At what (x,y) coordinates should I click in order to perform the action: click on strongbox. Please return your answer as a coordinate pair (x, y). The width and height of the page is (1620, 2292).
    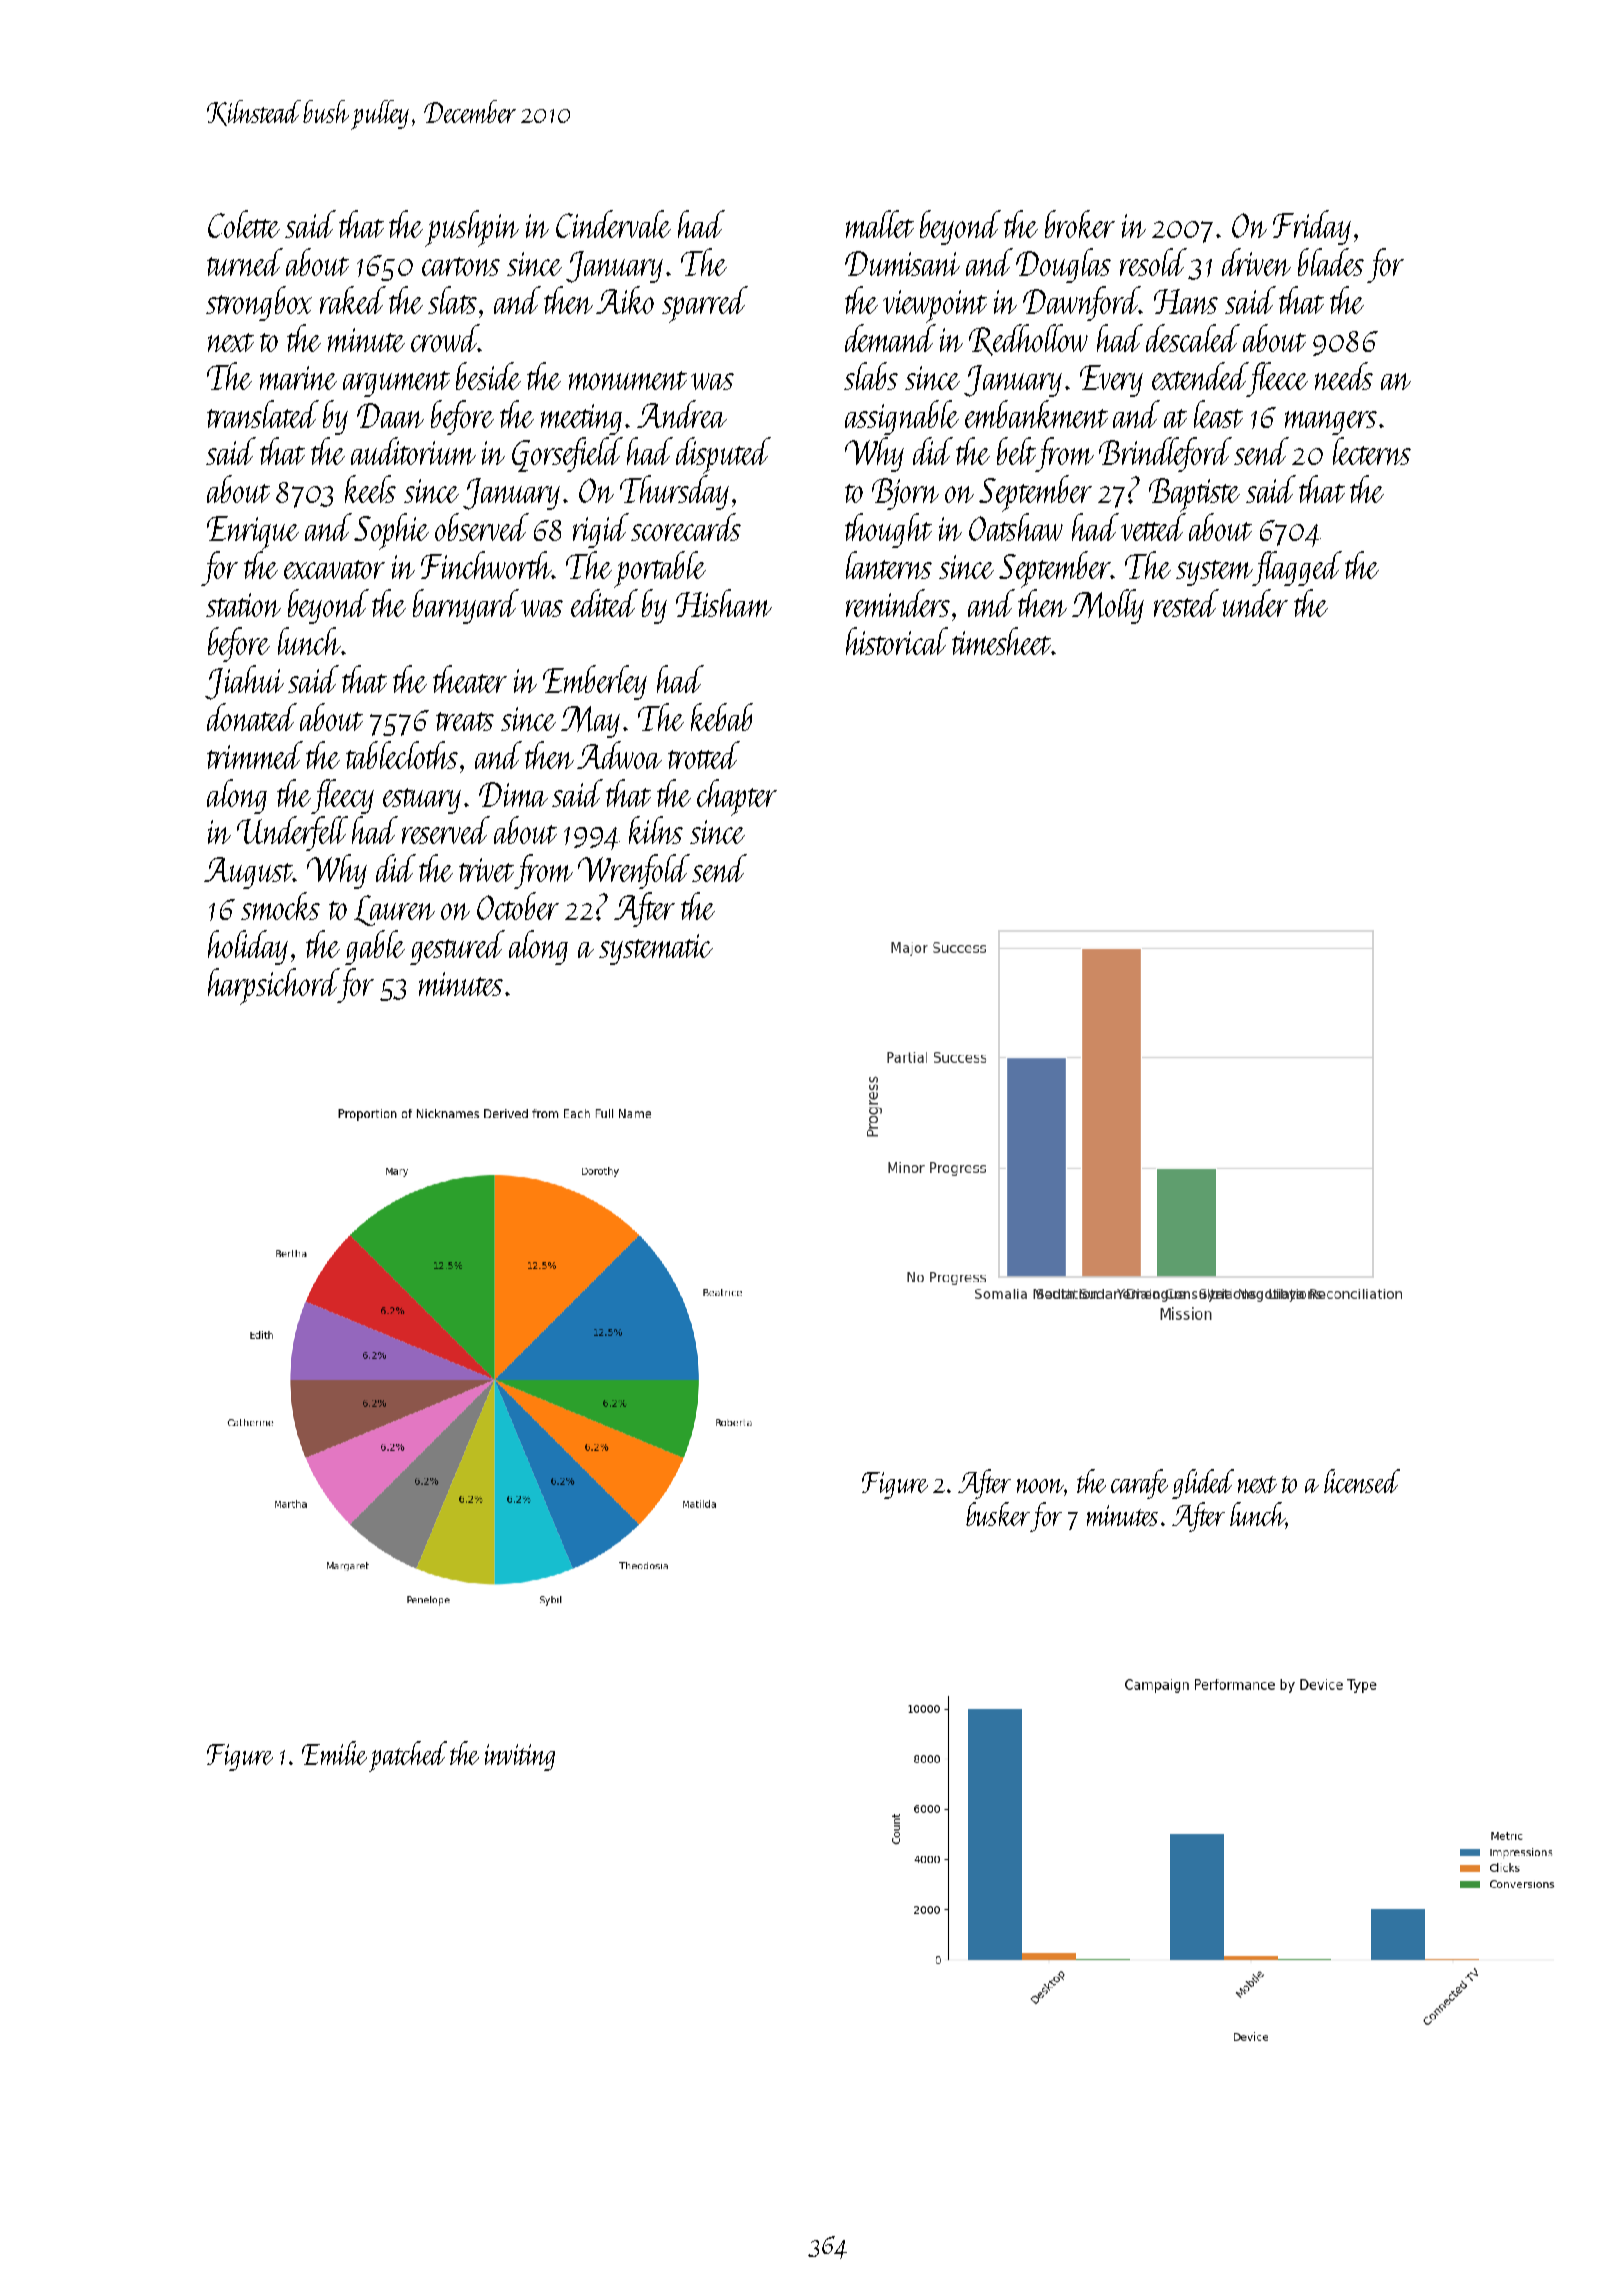
    Looking at the image, I should click on (259, 303).
